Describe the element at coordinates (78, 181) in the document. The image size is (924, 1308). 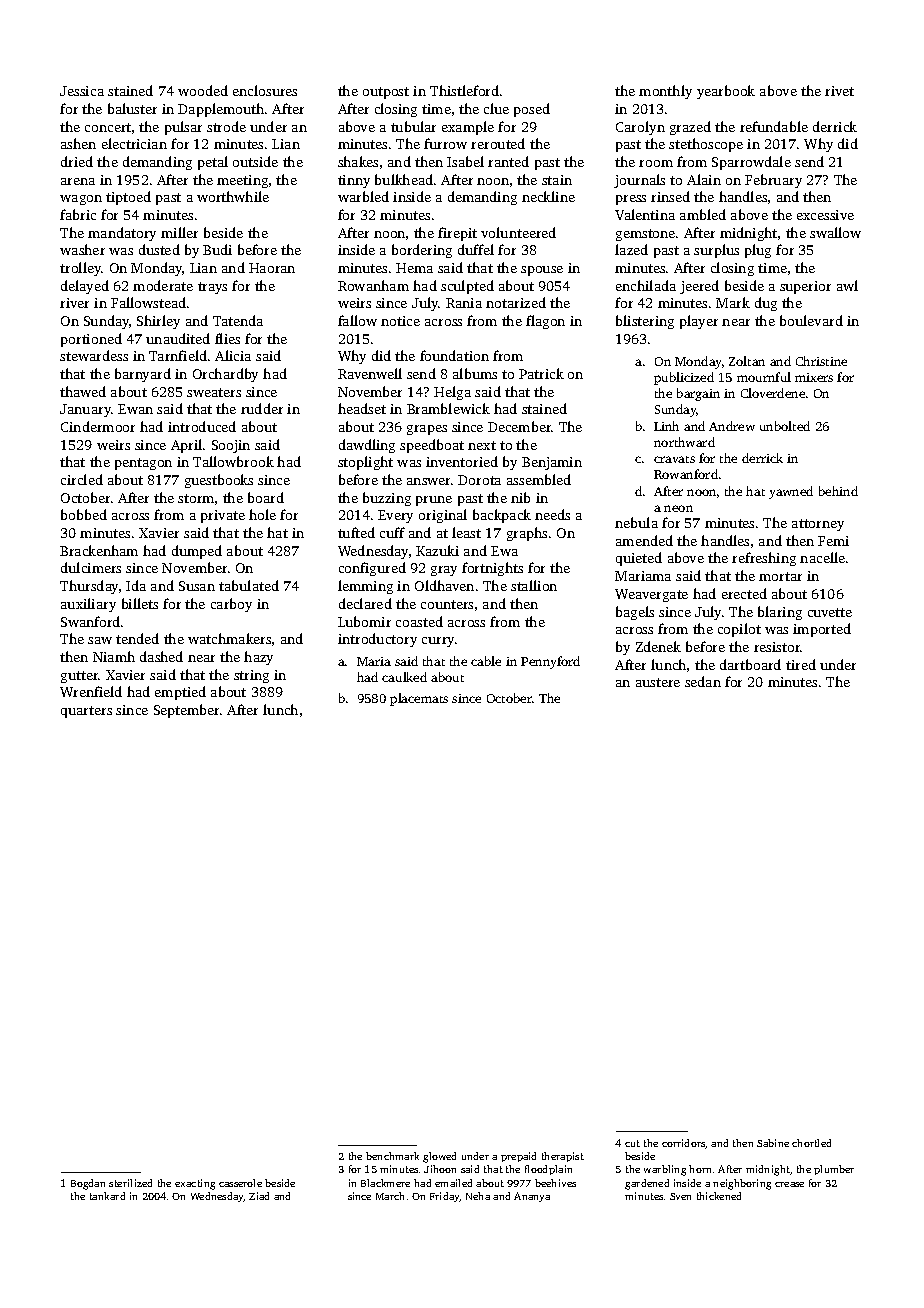
I see `arena` at that location.
